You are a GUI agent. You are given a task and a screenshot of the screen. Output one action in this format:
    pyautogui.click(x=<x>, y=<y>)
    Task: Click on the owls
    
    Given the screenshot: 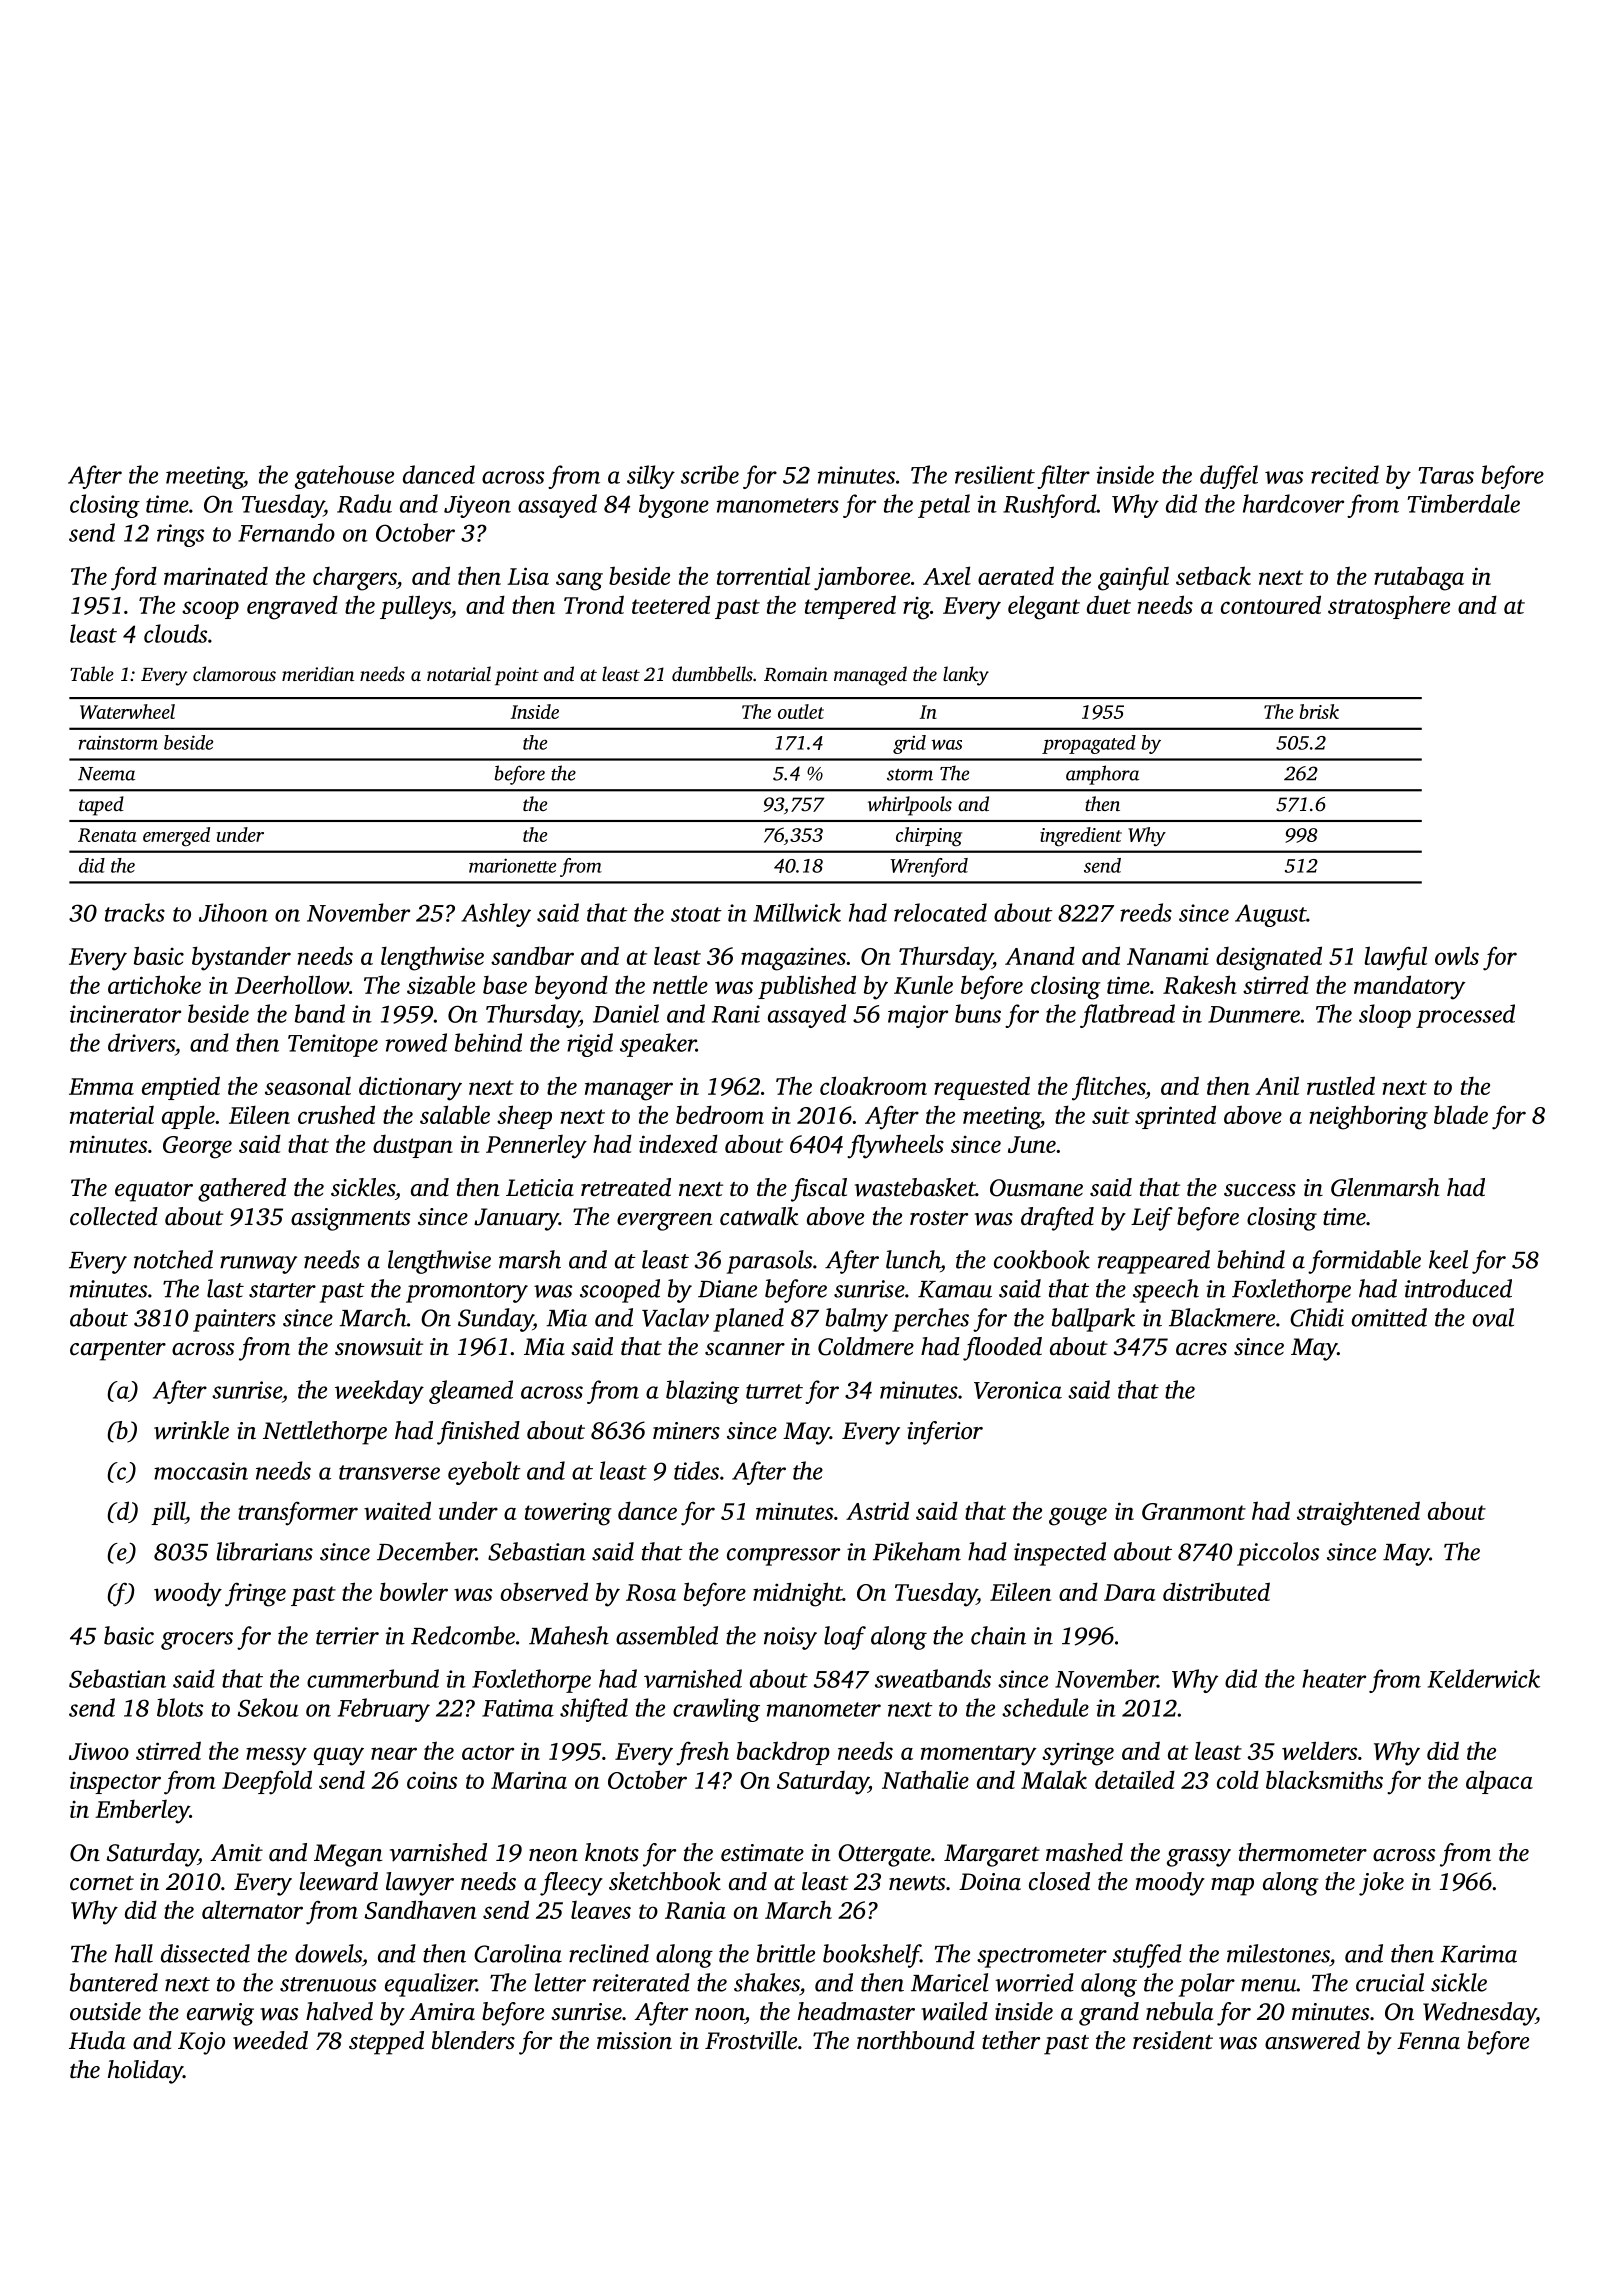 What is the action you would take?
    pyautogui.click(x=1457, y=955)
